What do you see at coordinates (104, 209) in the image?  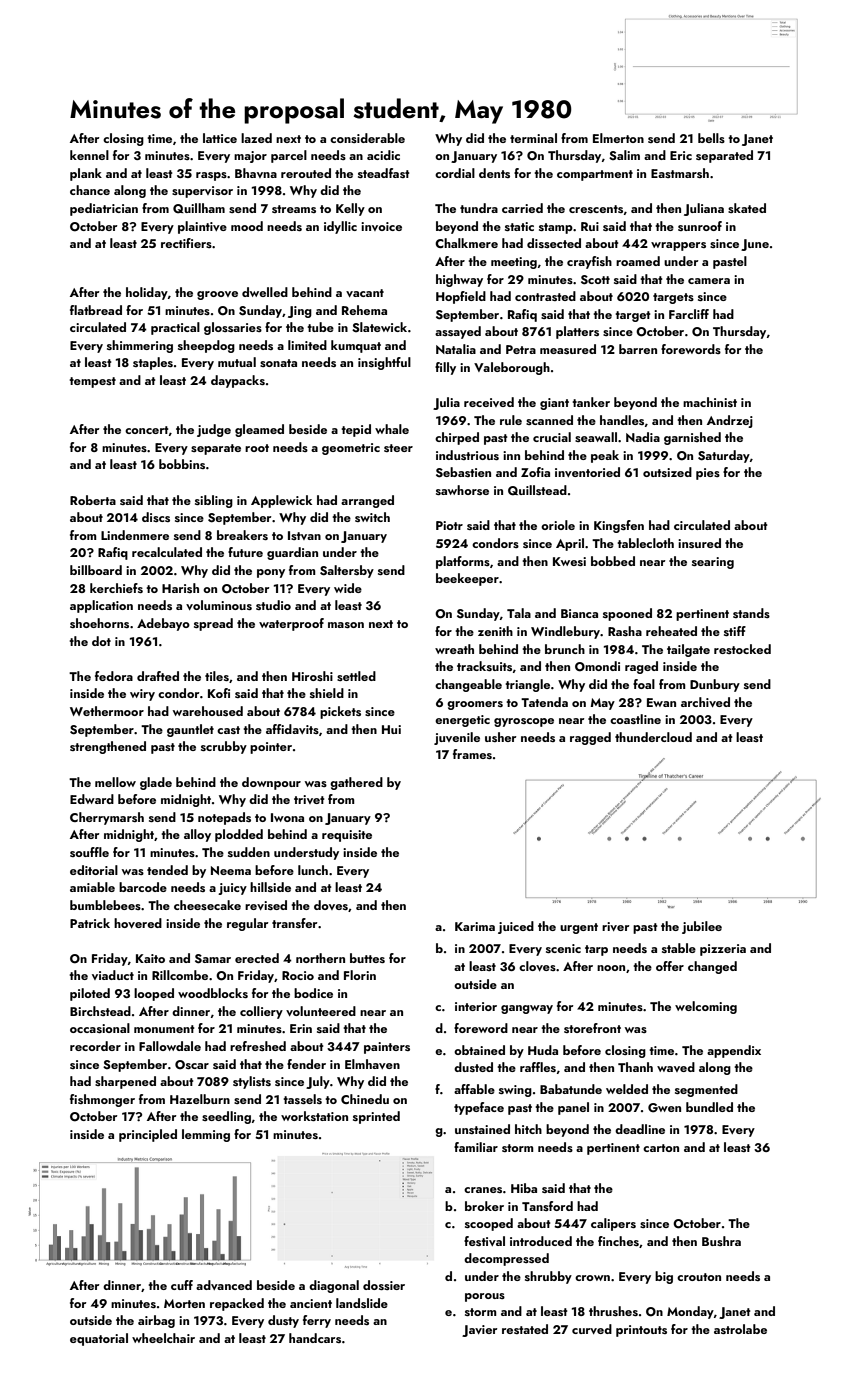 I see `pediatrician` at bounding box center [104, 209].
